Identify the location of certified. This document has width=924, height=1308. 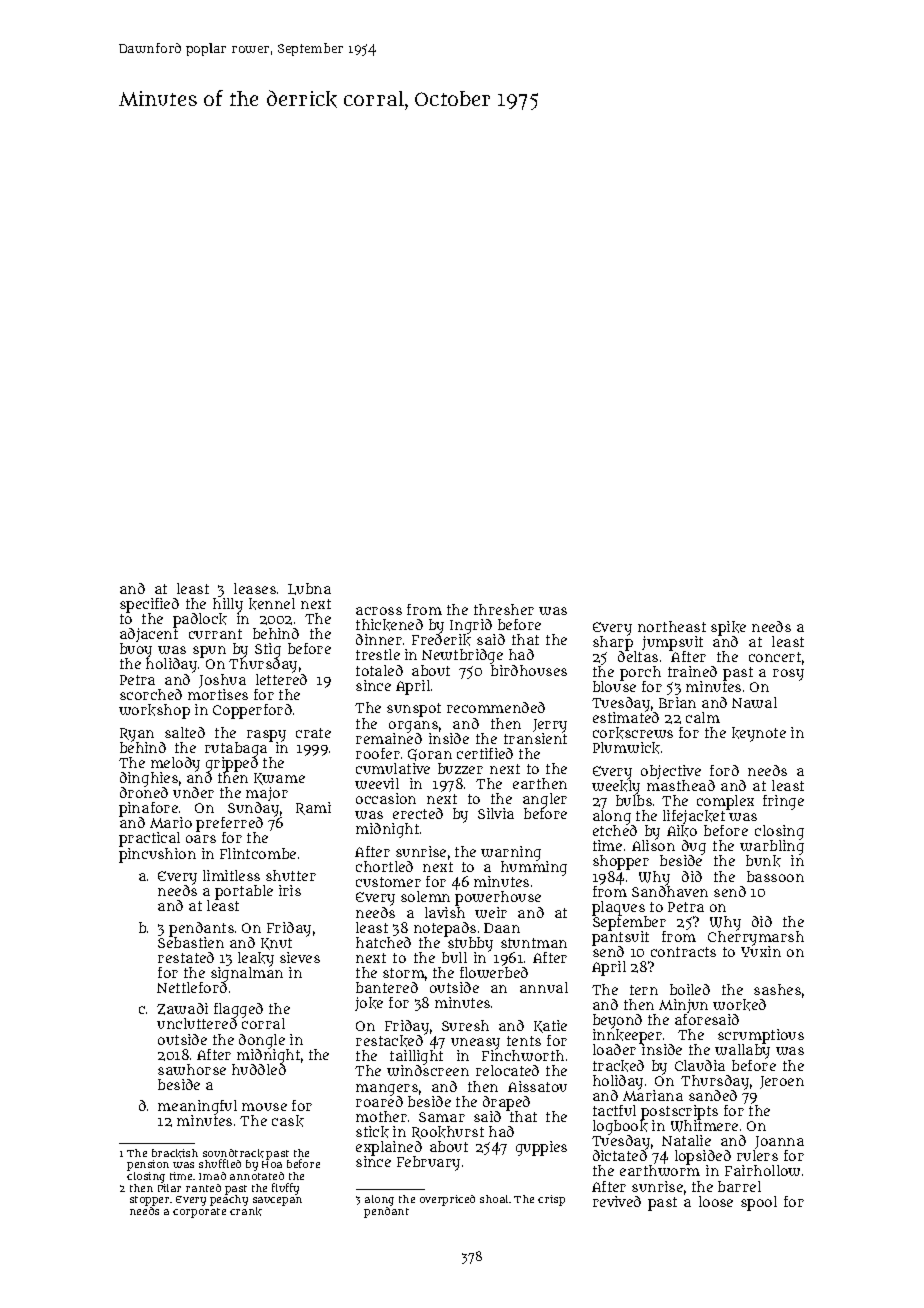
(485, 753).
